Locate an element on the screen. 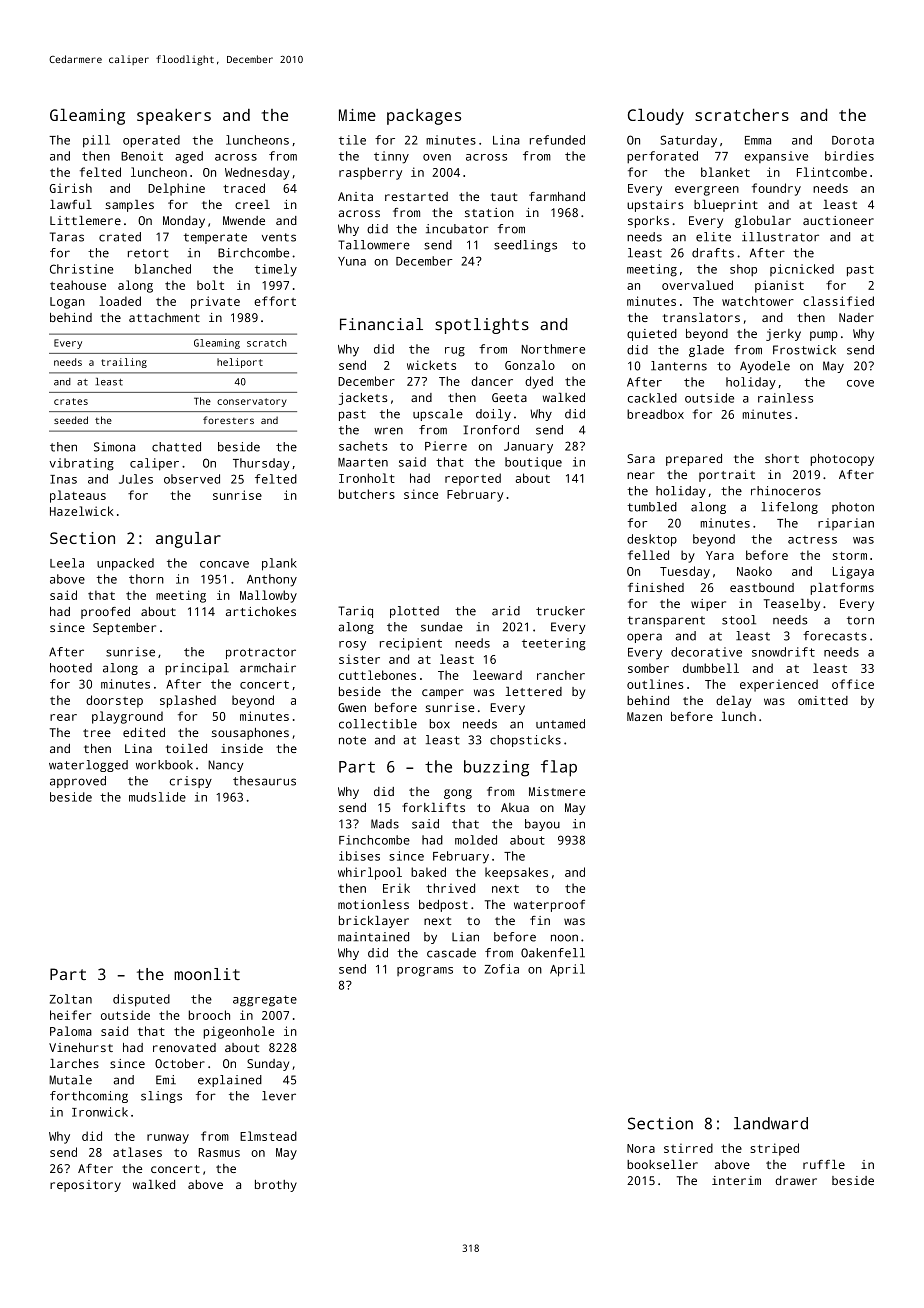  bookseller is located at coordinates (662, 1164).
